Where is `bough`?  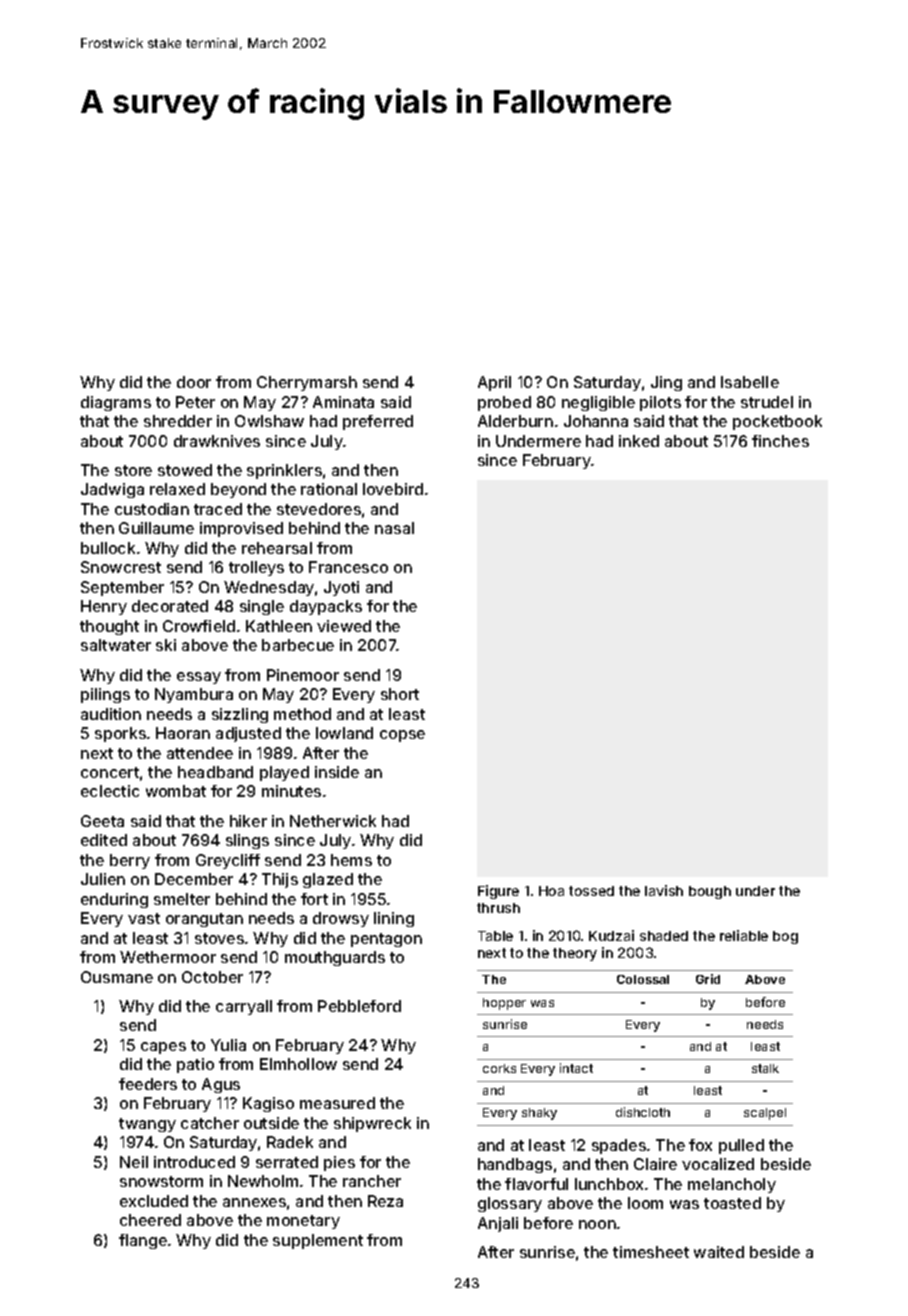 bough is located at coordinates (710, 892).
